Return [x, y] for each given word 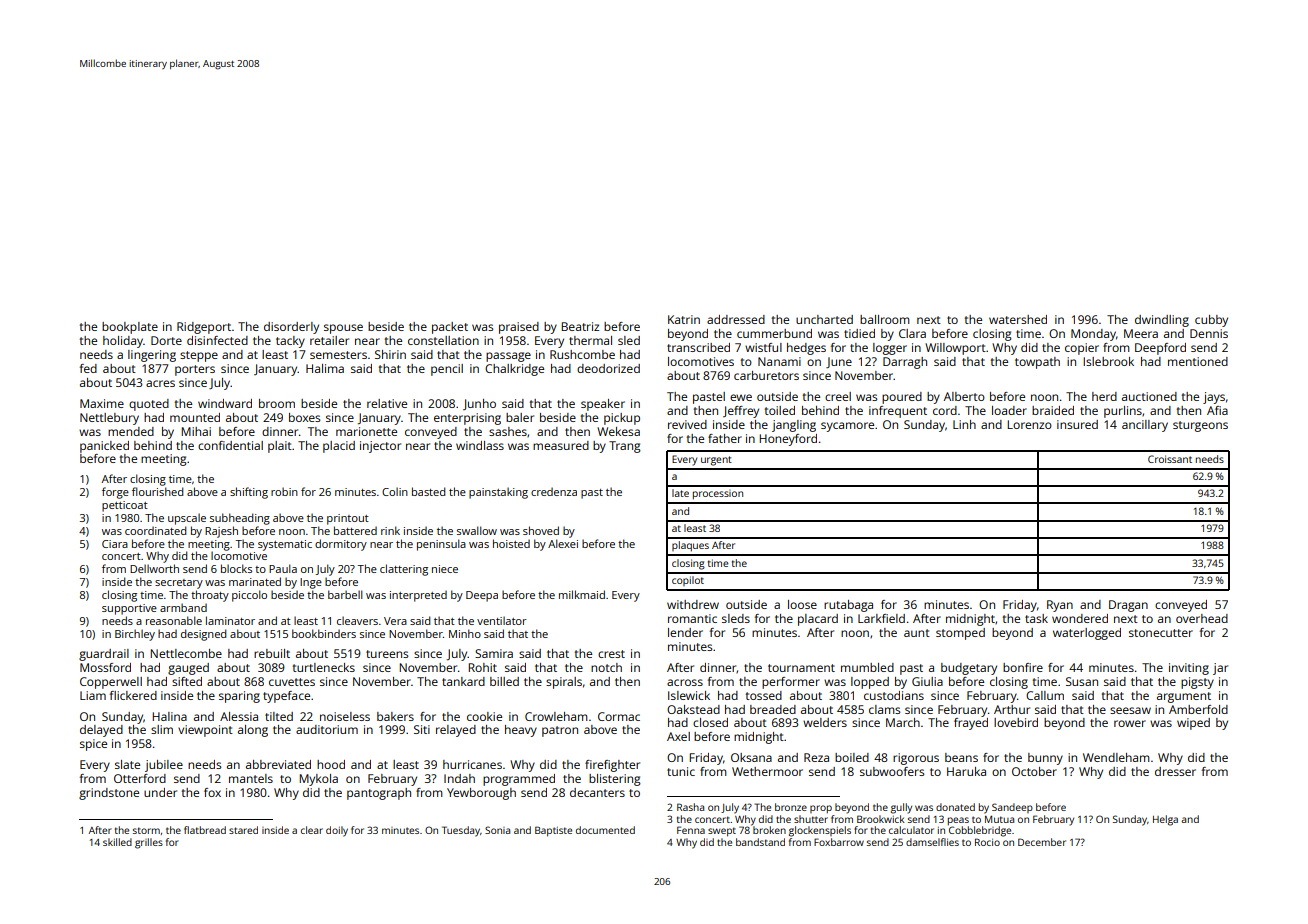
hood [331, 764]
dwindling [1162, 321]
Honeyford [788, 440]
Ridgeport [204, 328]
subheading [240, 519]
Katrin [684, 319]
